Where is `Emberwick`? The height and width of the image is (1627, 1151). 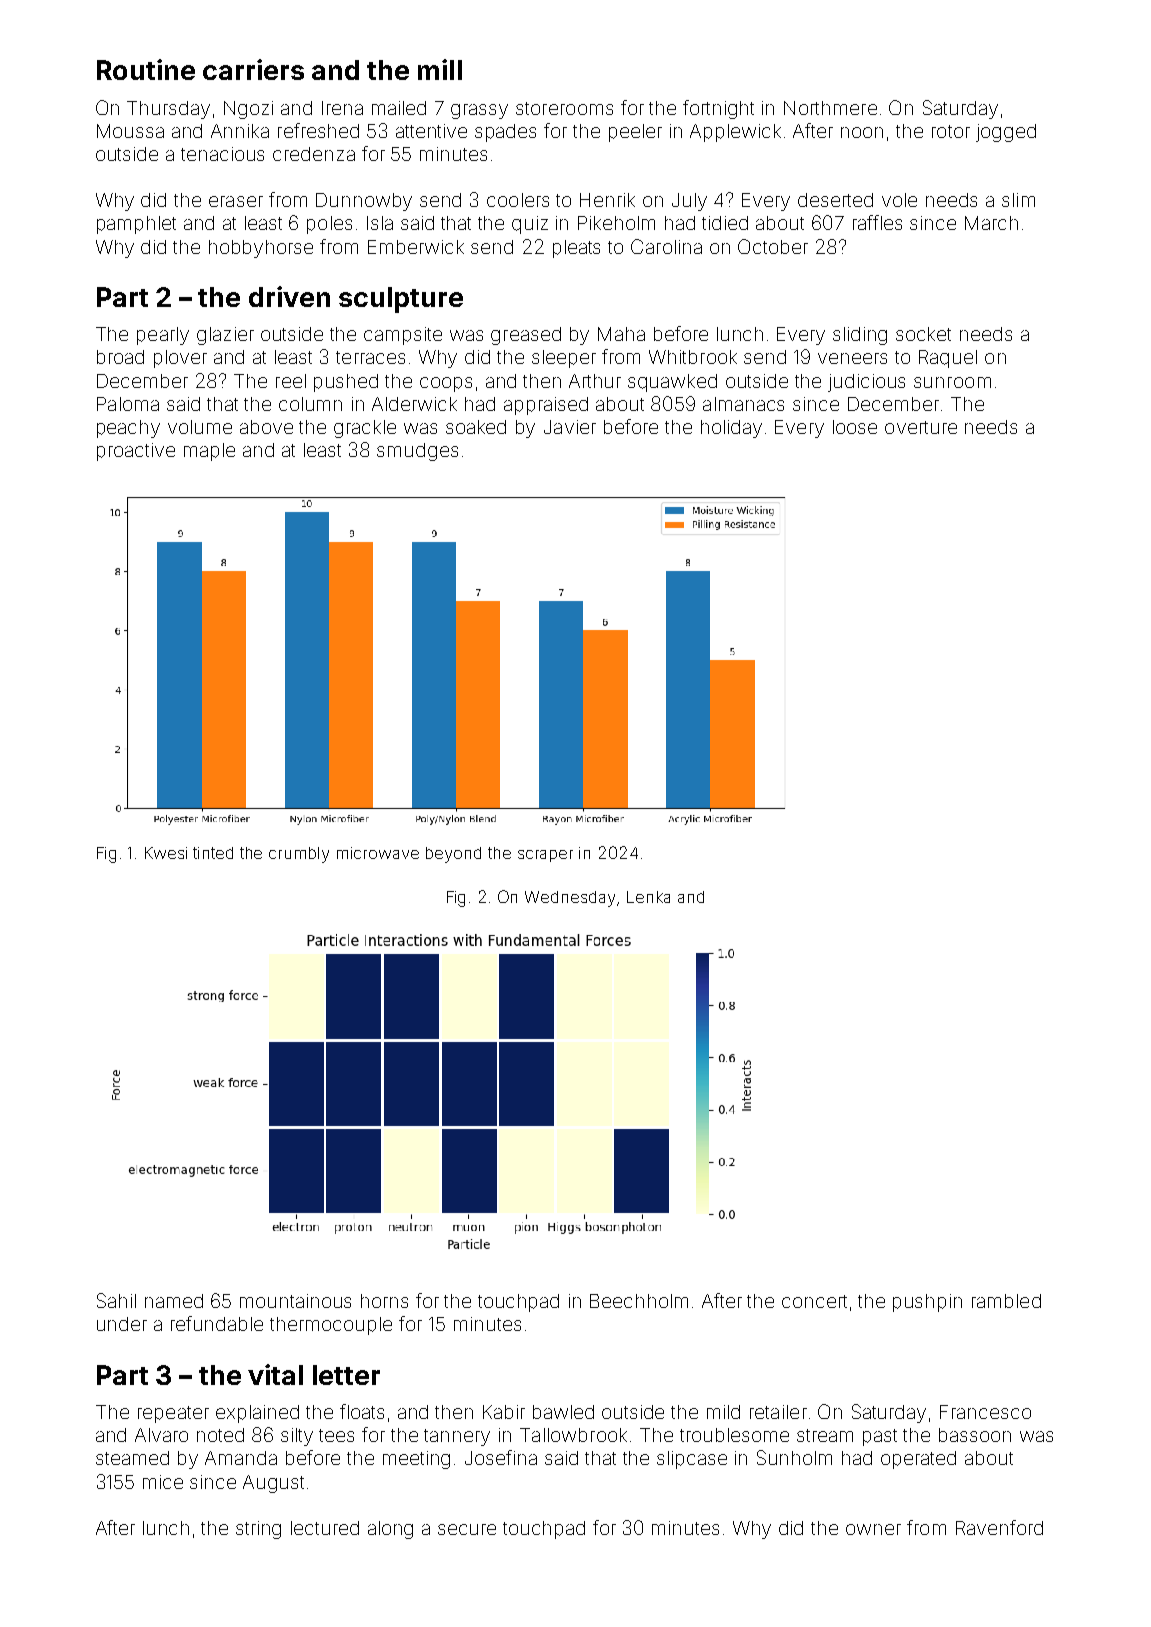
Emberwick is located at coordinates (416, 247).
